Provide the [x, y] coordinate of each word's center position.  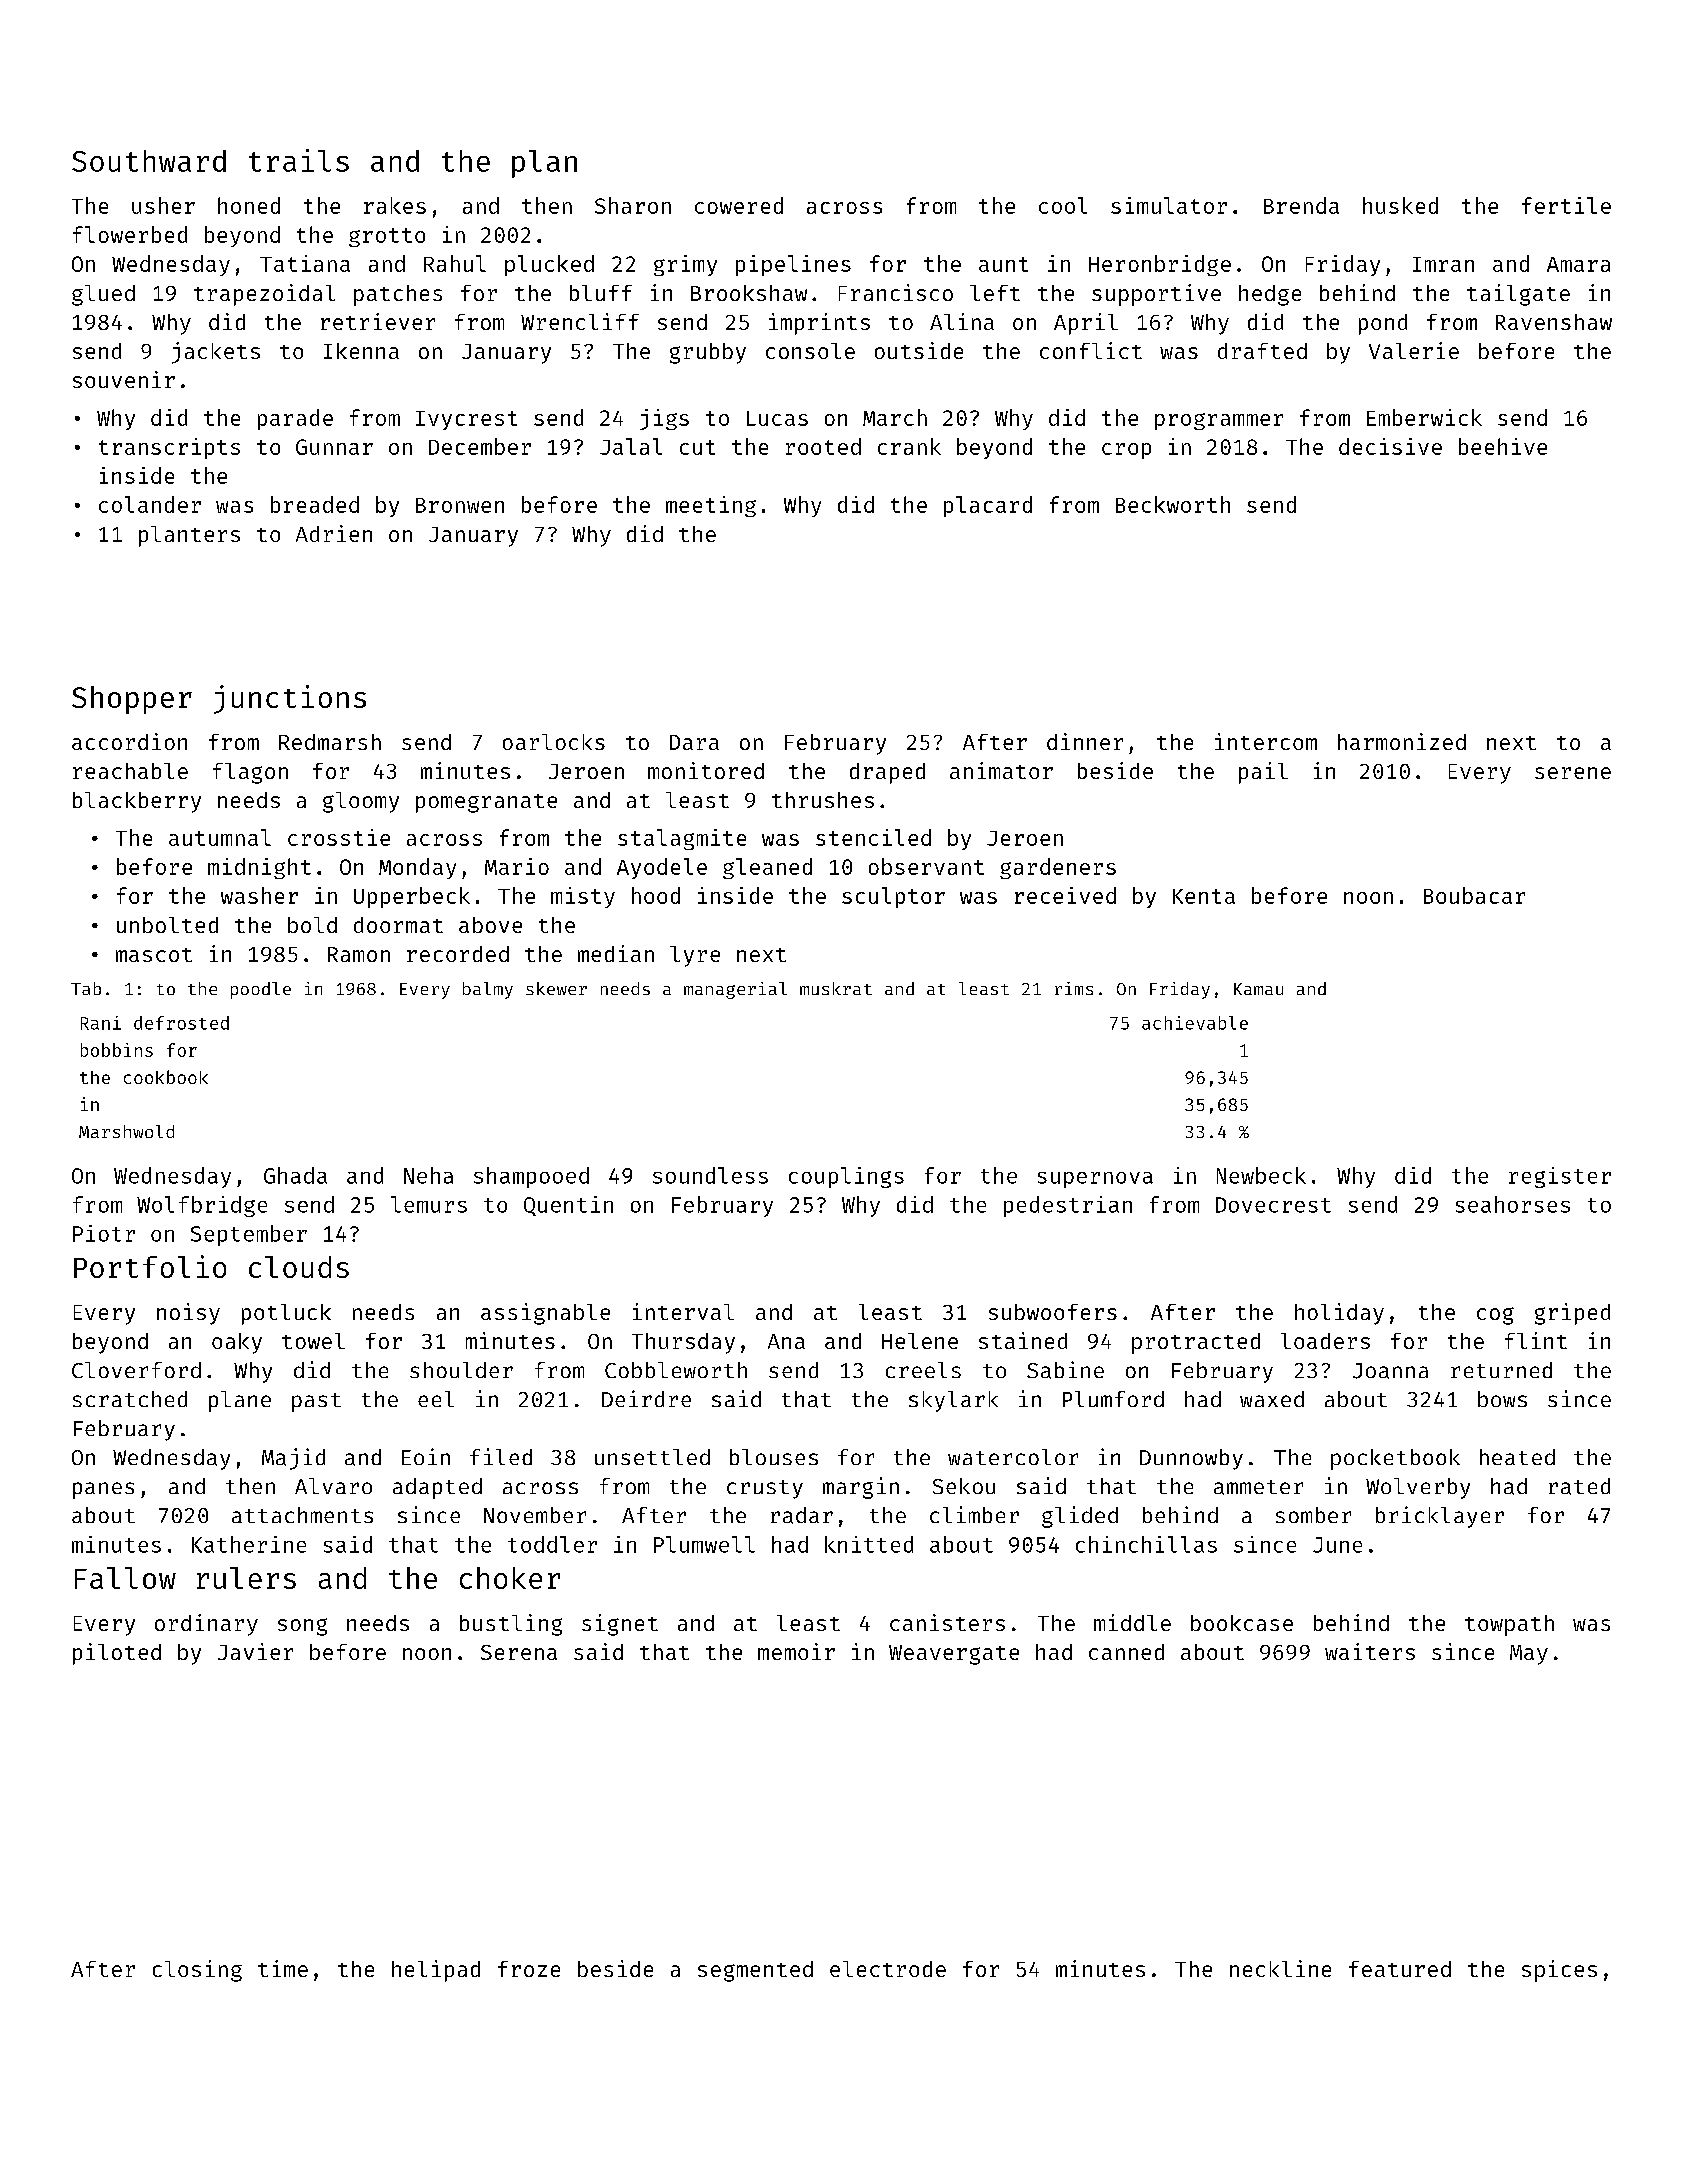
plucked [549, 265]
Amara [1578, 264]
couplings [846, 1177]
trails [299, 160]
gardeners [1058, 868]
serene [1573, 773]
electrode [888, 1969]
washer [259, 895]
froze [529, 1969]
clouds [299, 1267]
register [1560, 1177]
